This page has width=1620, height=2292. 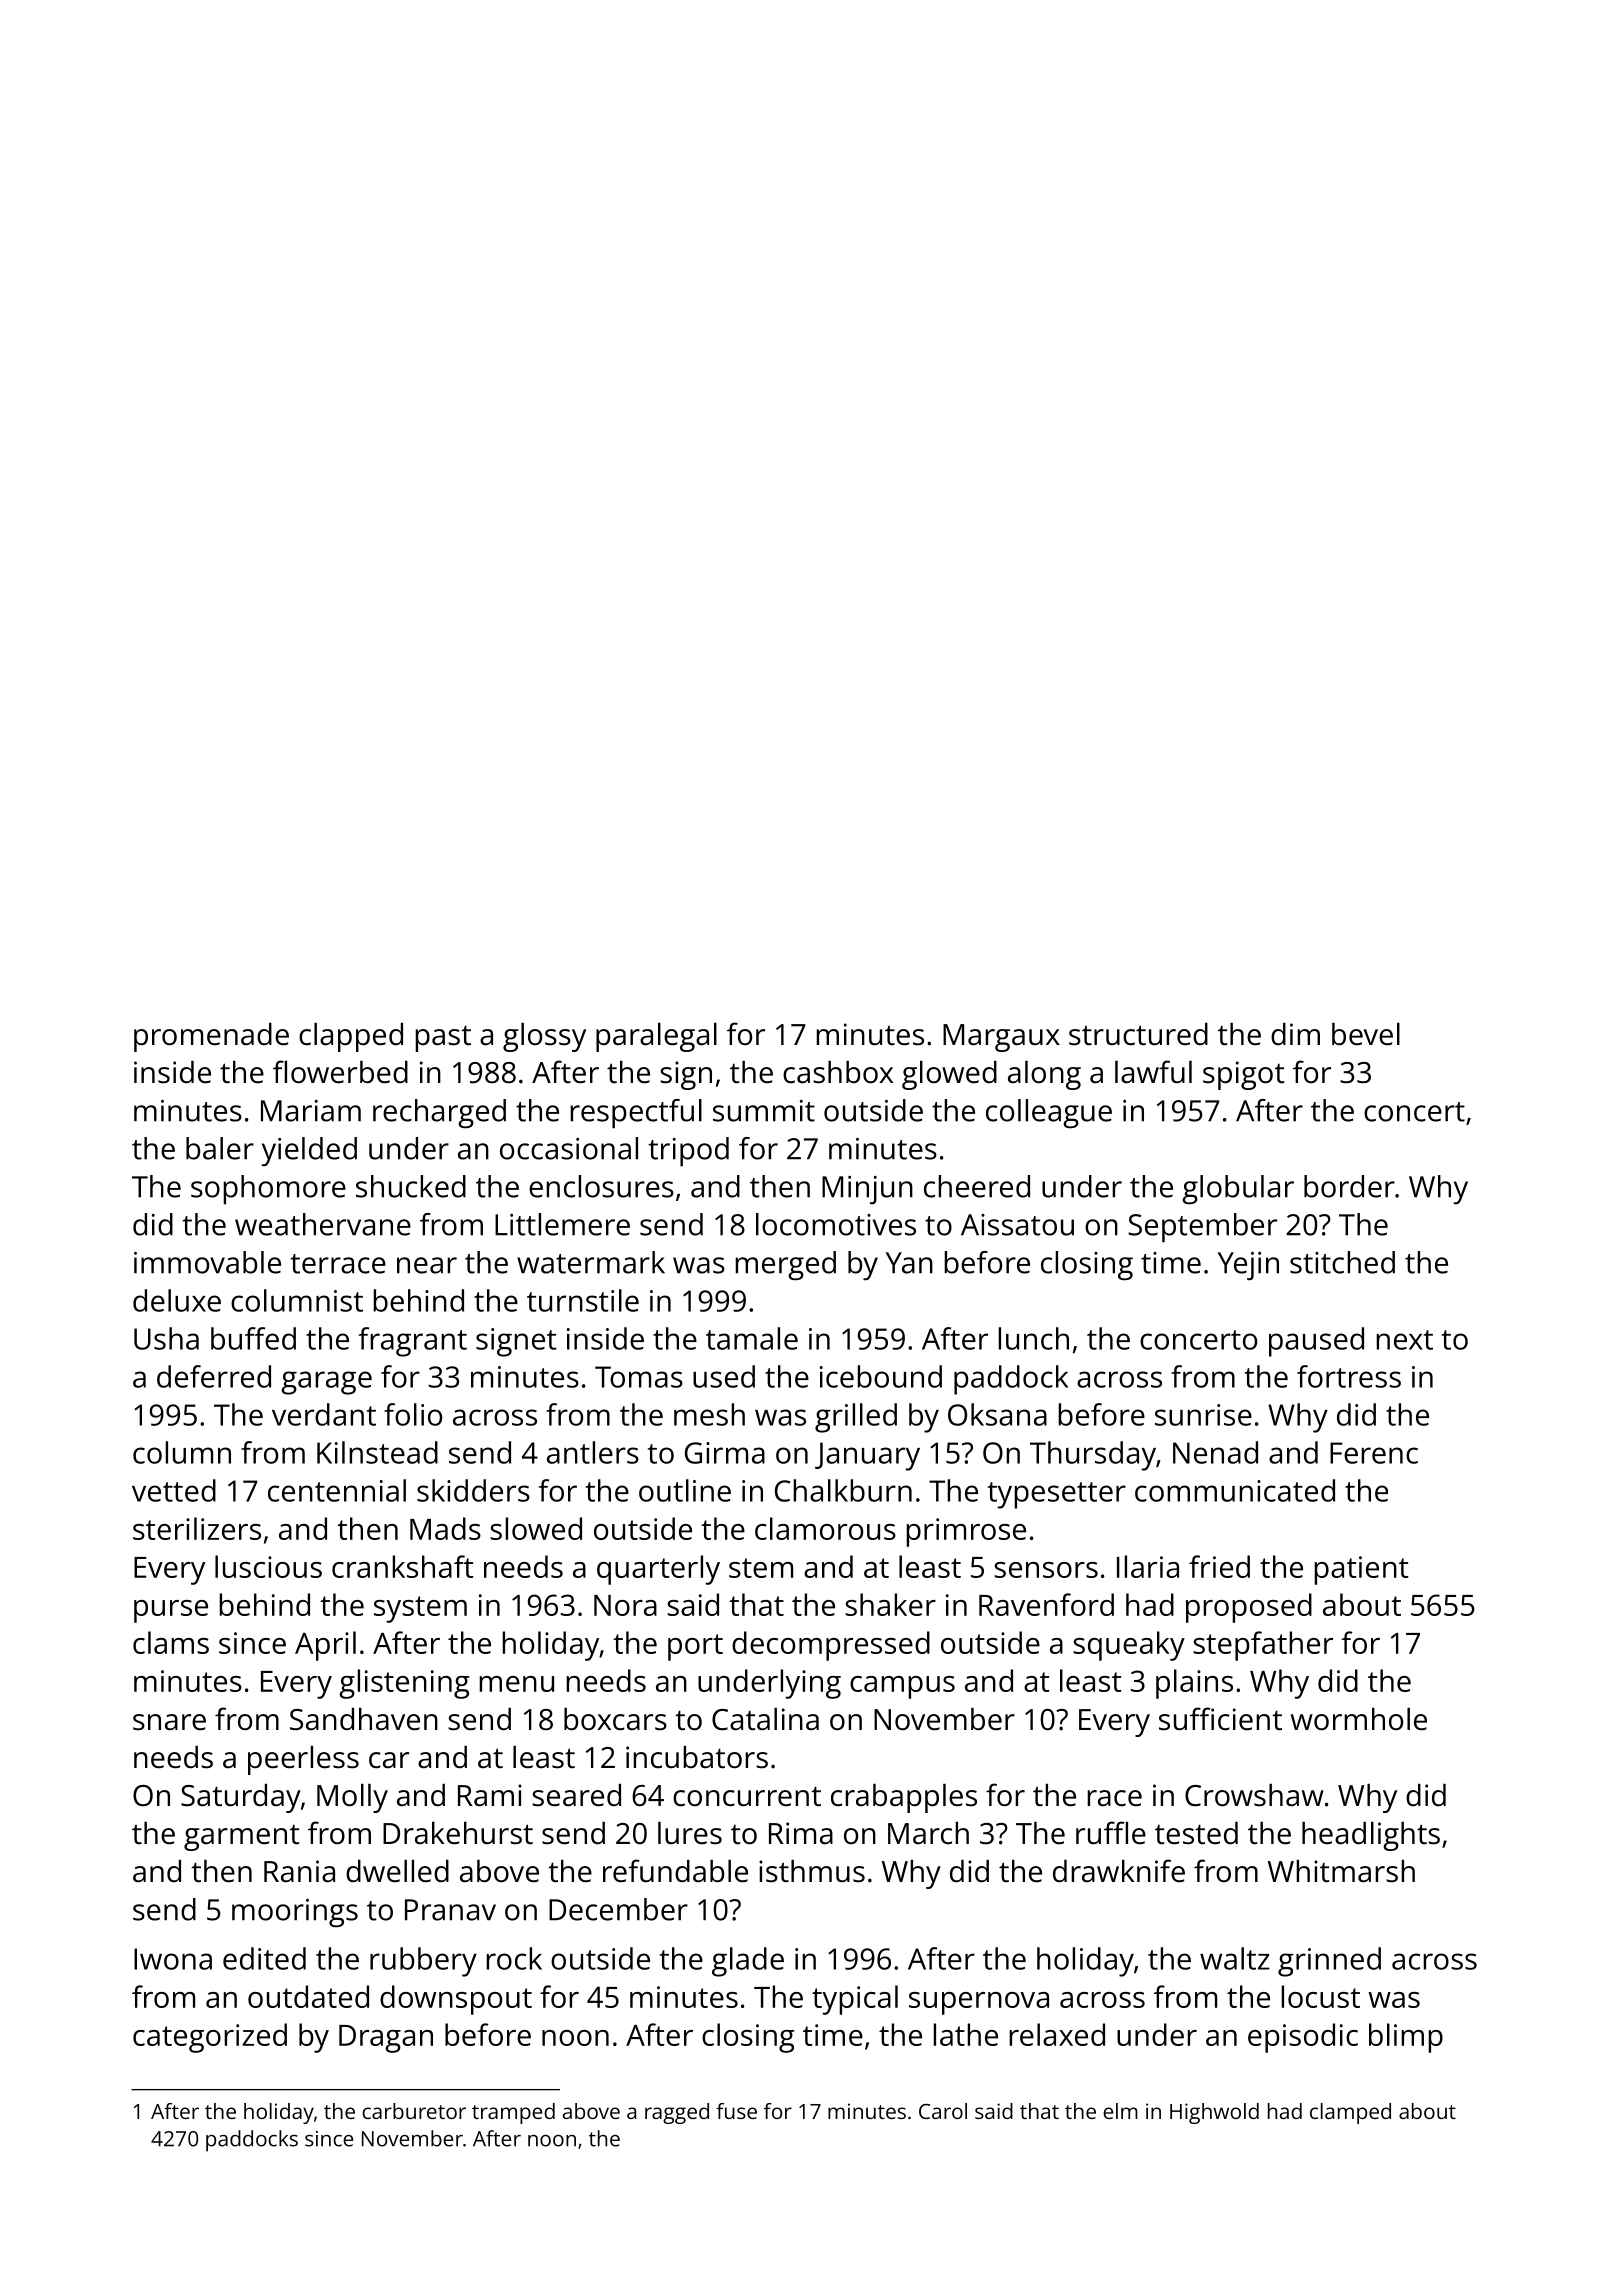 I want to click on Whitmarsh, so click(x=1341, y=1871).
